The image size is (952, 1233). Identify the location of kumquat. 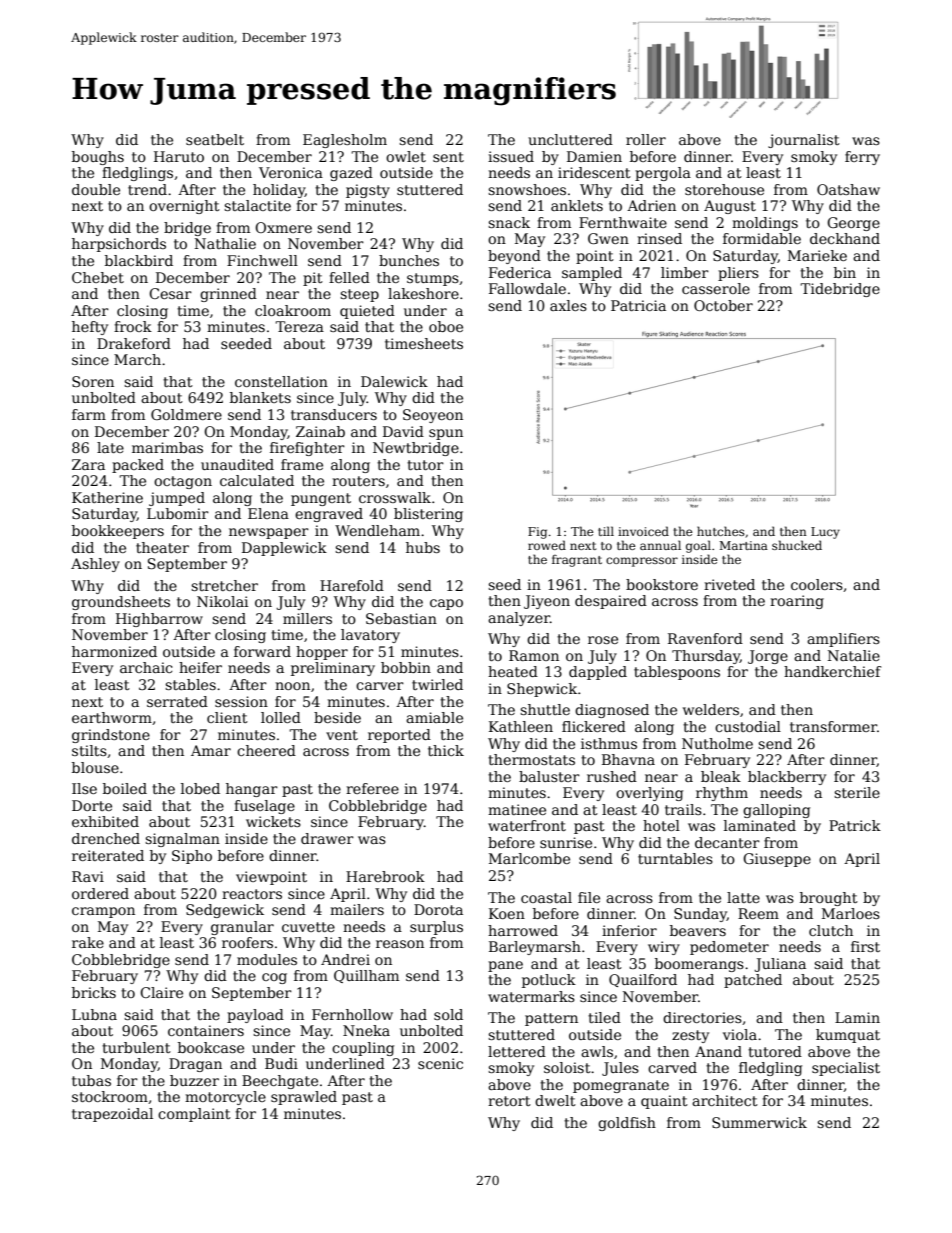
(848, 1036).
